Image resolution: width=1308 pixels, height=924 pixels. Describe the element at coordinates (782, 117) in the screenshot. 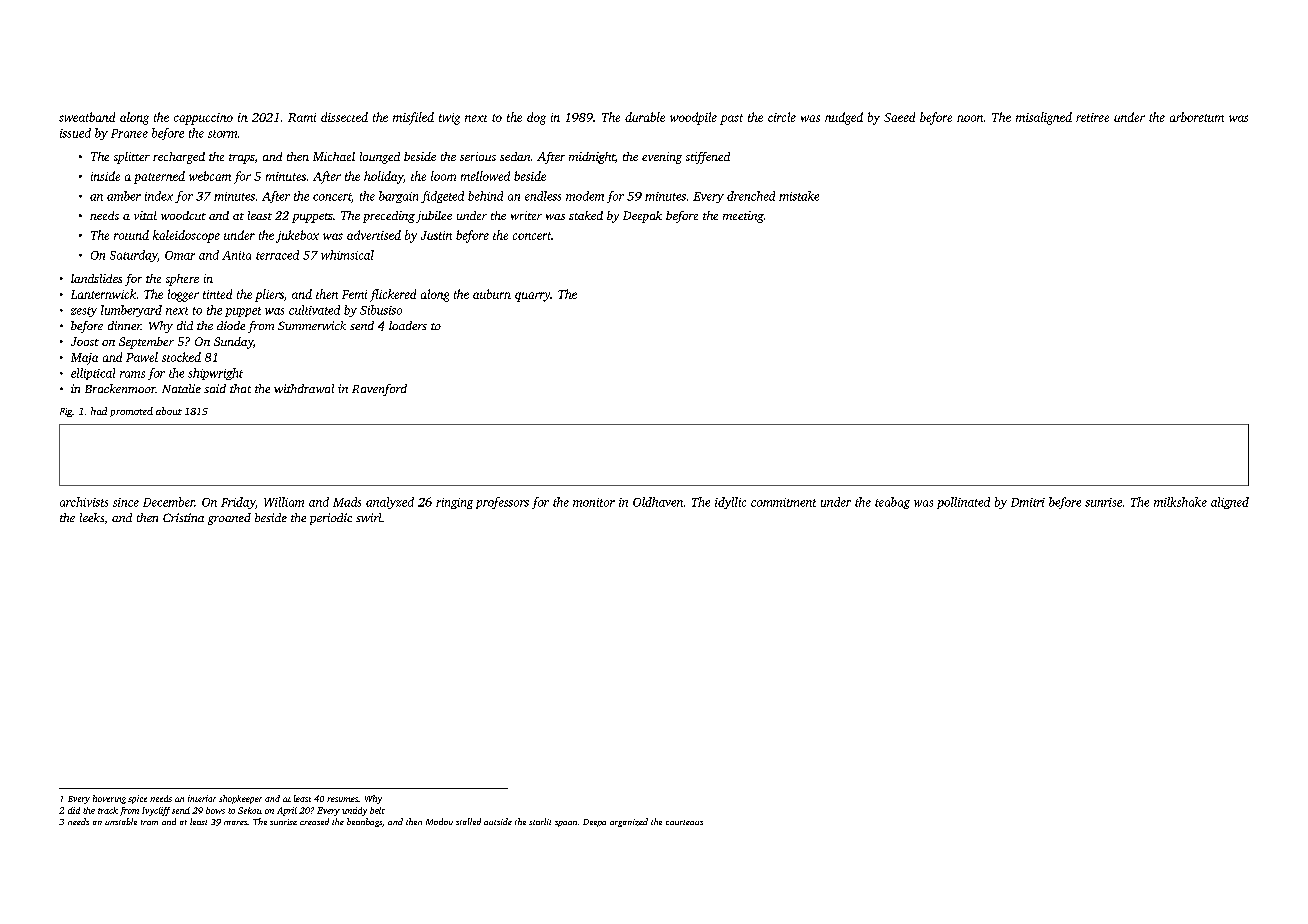

I see `circle` at that location.
